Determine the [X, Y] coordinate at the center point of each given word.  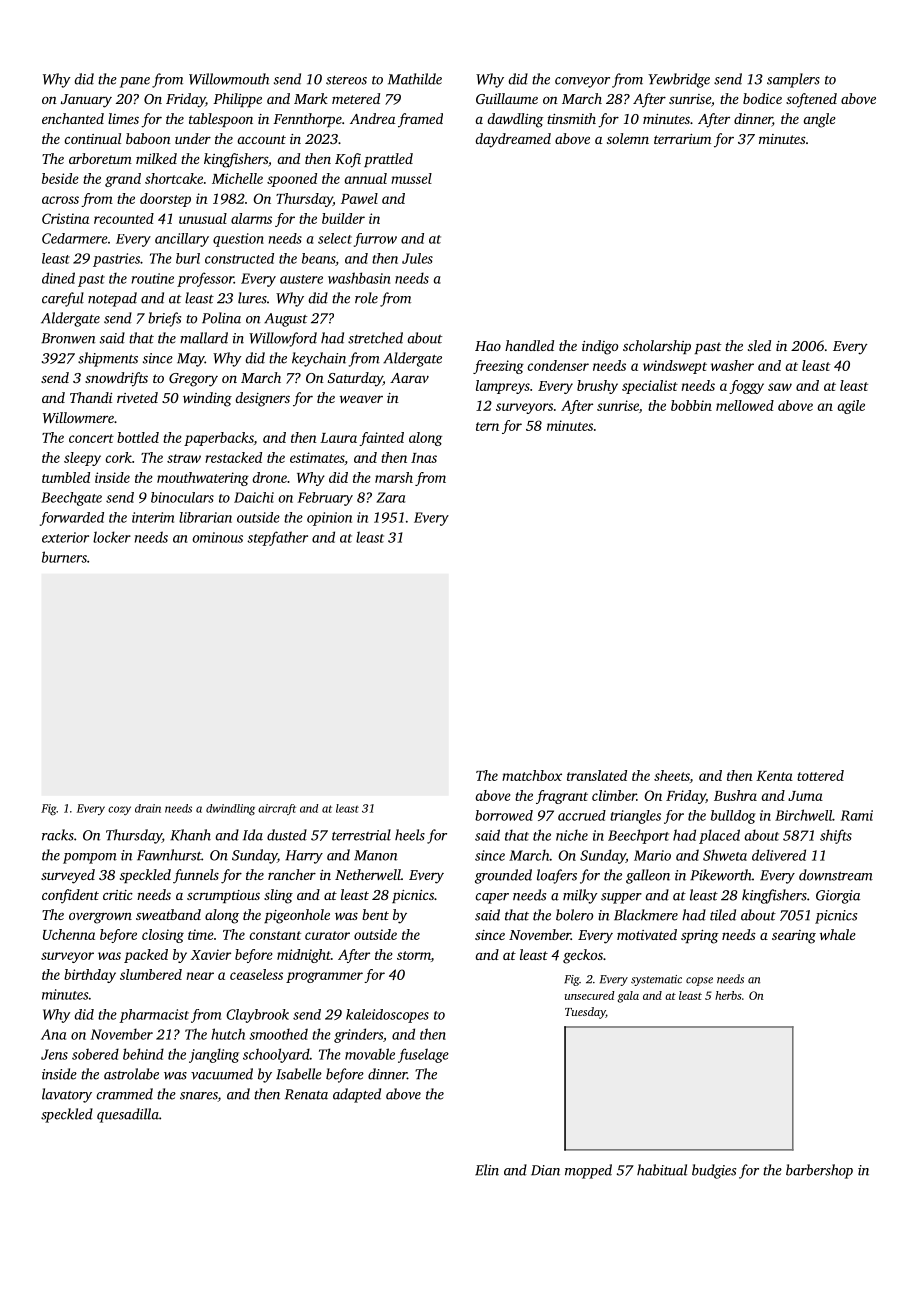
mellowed [745, 405]
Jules [417, 258]
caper [492, 898]
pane [135, 82]
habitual [662, 1170]
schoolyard [276, 1055]
